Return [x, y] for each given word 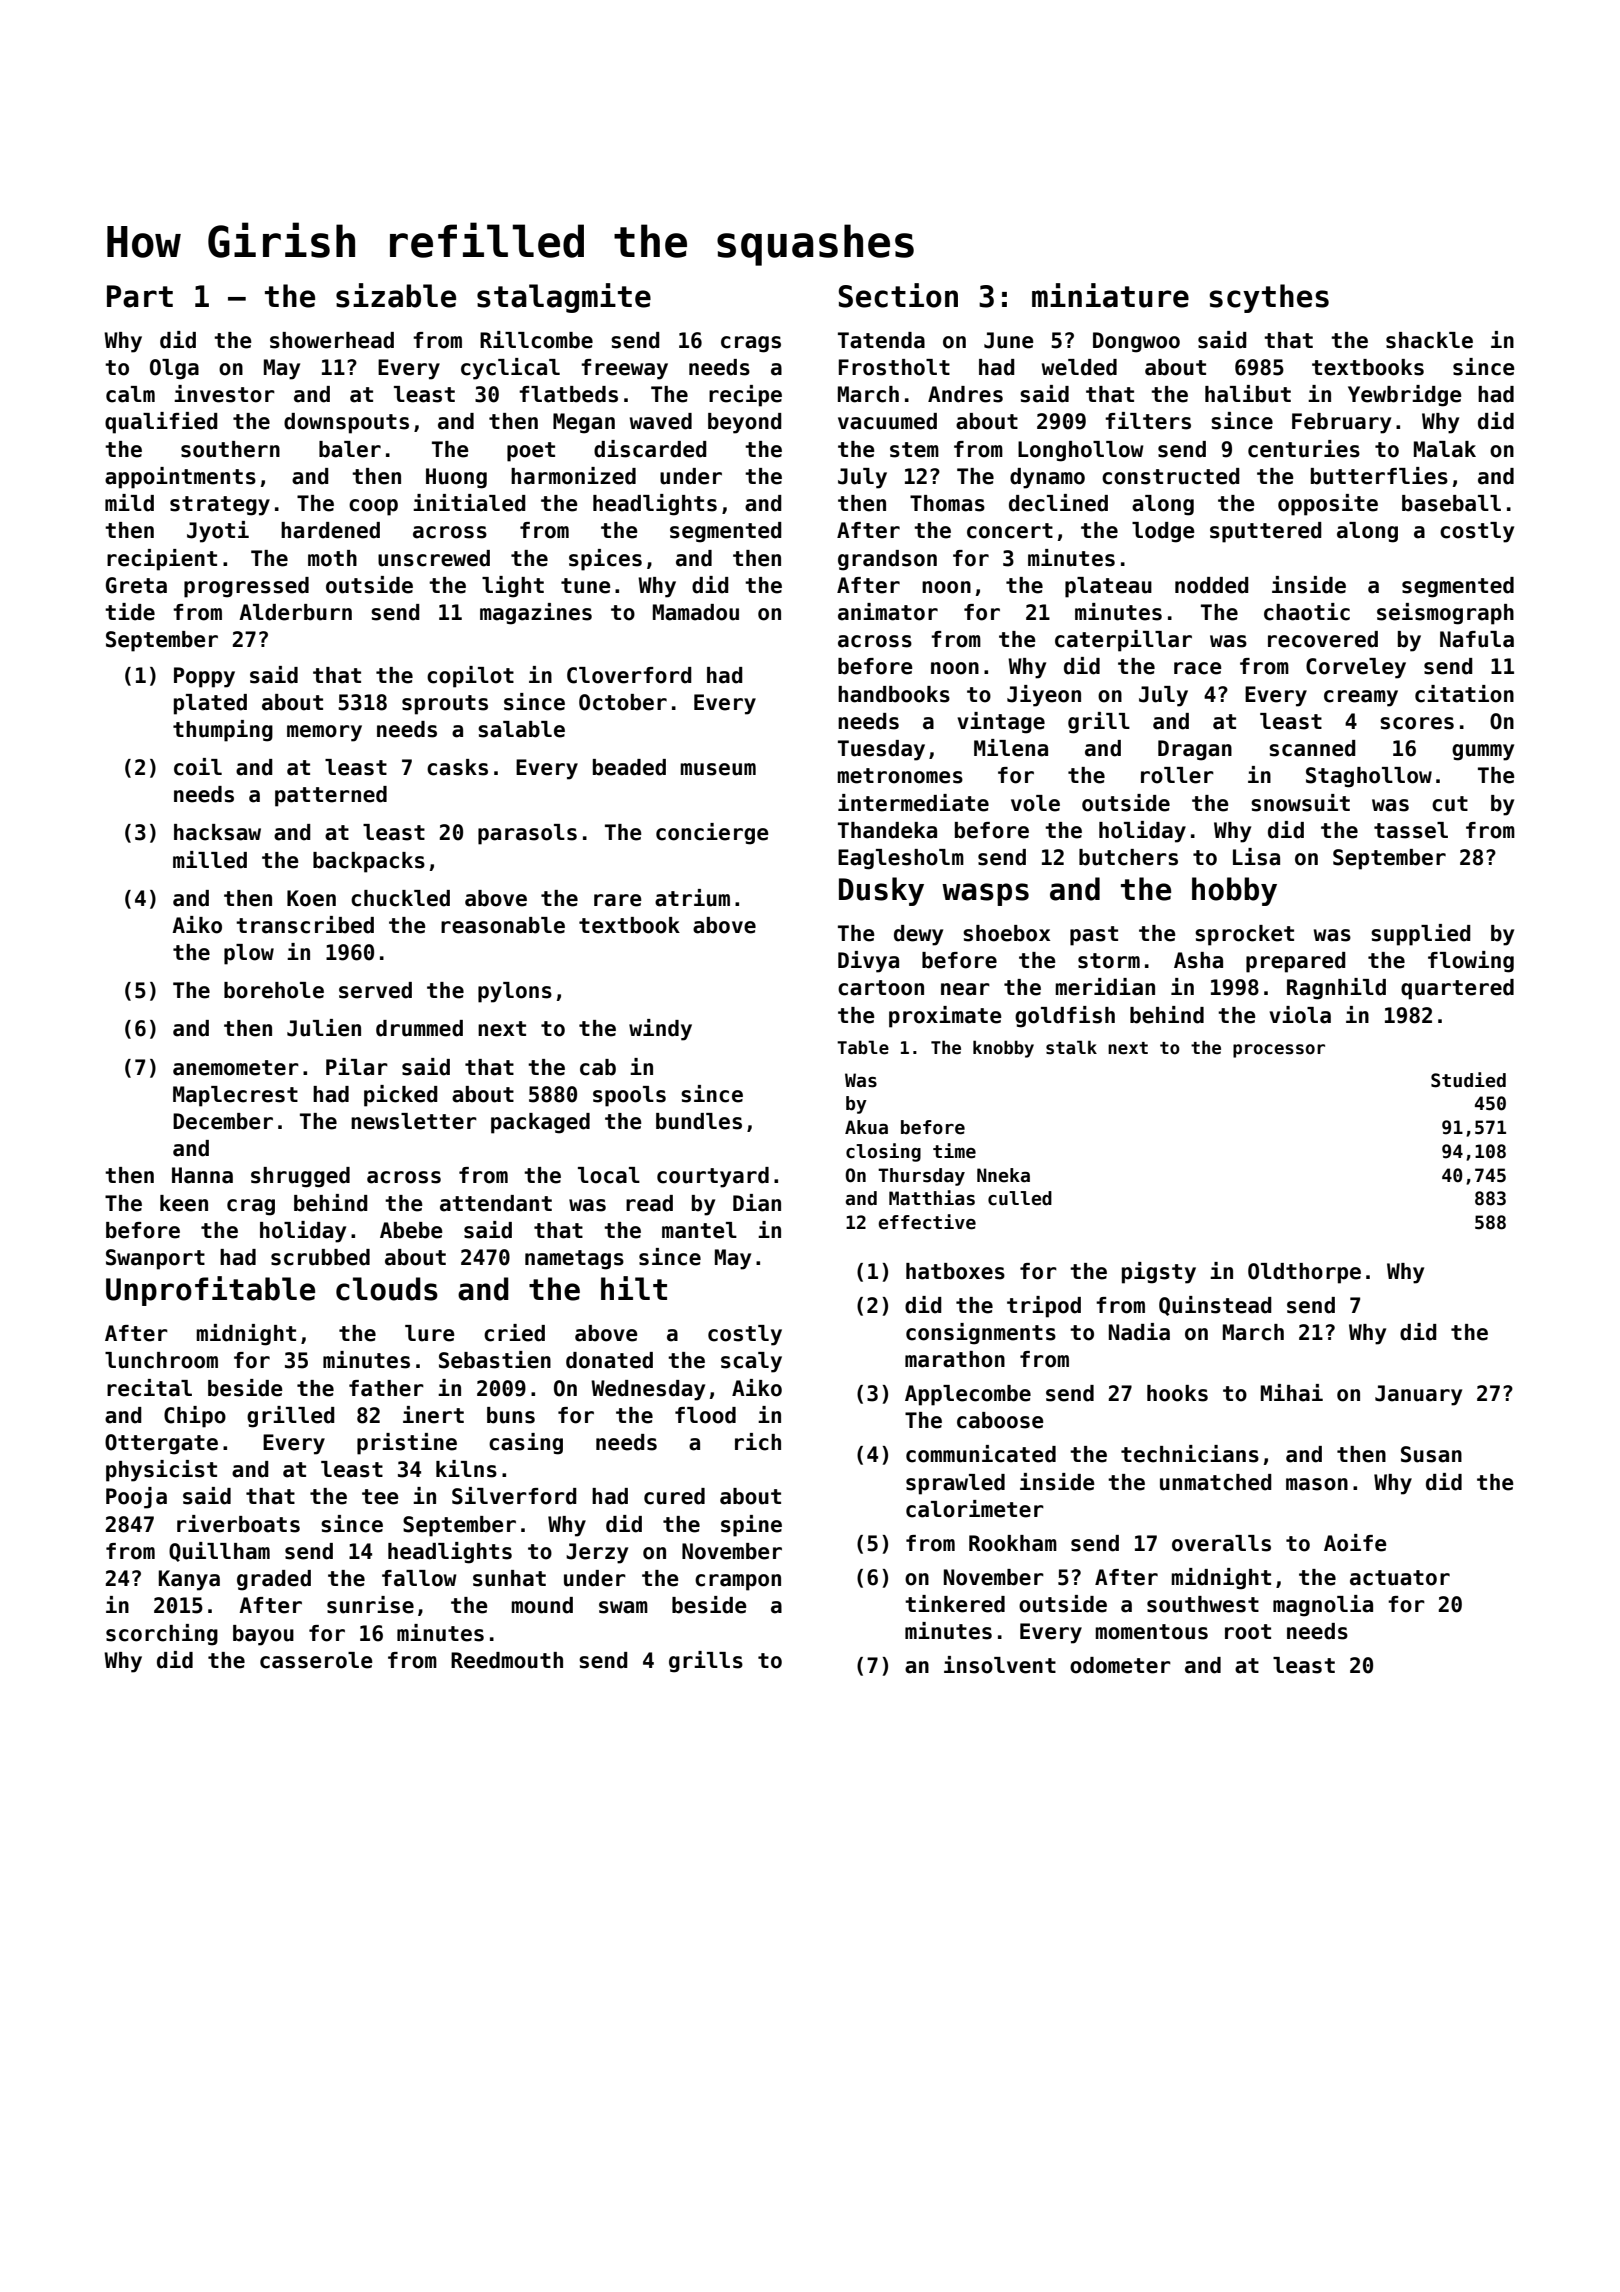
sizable [396, 295]
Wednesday [648, 1390]
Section [898, 295]
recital [149, 1388]
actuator [1400, 1578]
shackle [1429, 340]
